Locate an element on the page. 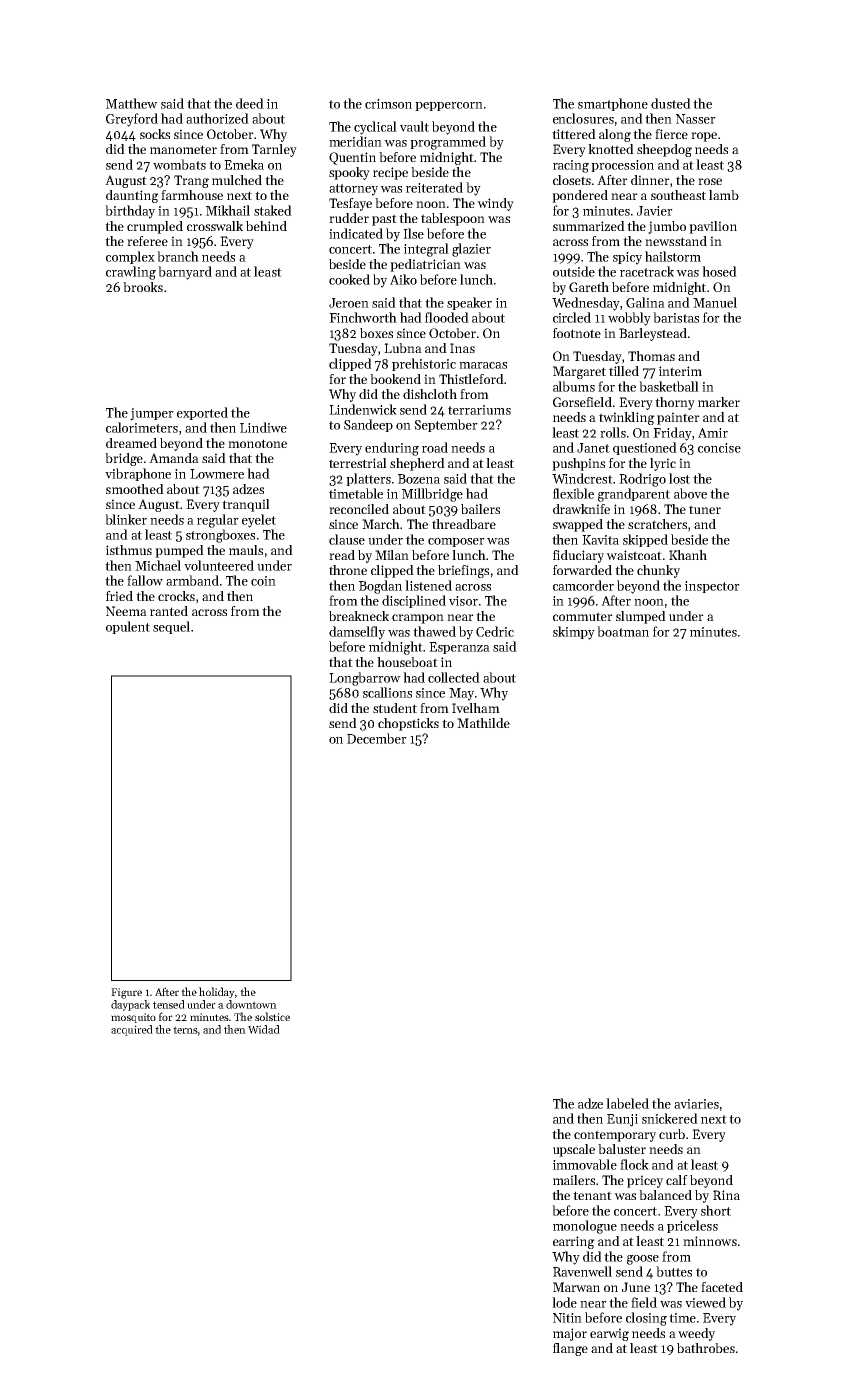  windy is located at coordinates (495, 204).
